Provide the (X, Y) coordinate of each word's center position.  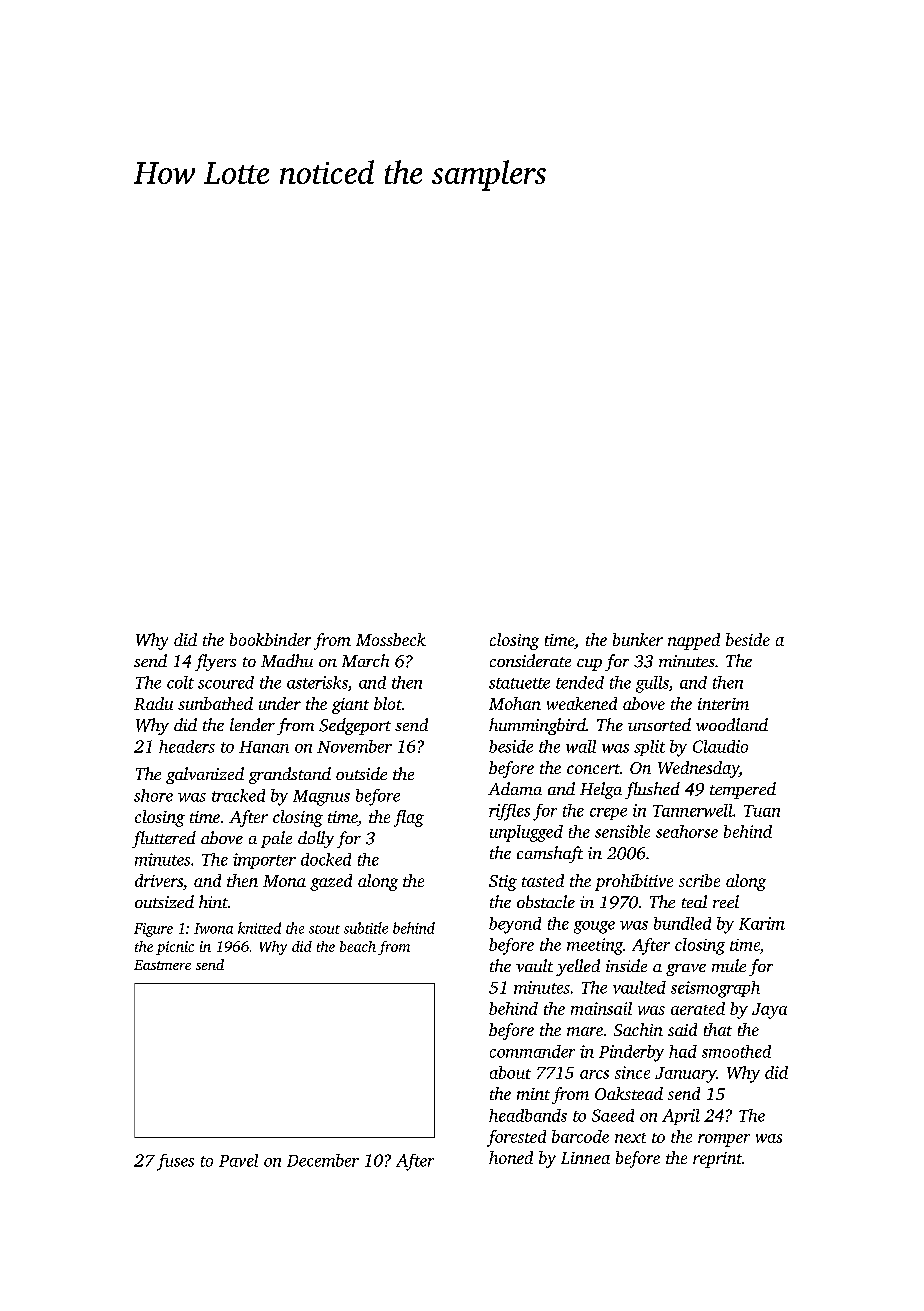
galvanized (205, 775)
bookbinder (270, 639)
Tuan (762, 811)
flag (409, 818)
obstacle (546, 901)
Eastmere (162, 965)
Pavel (238, 1160)
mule (729, 965)
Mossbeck (391, 639)
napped (694, 641)
